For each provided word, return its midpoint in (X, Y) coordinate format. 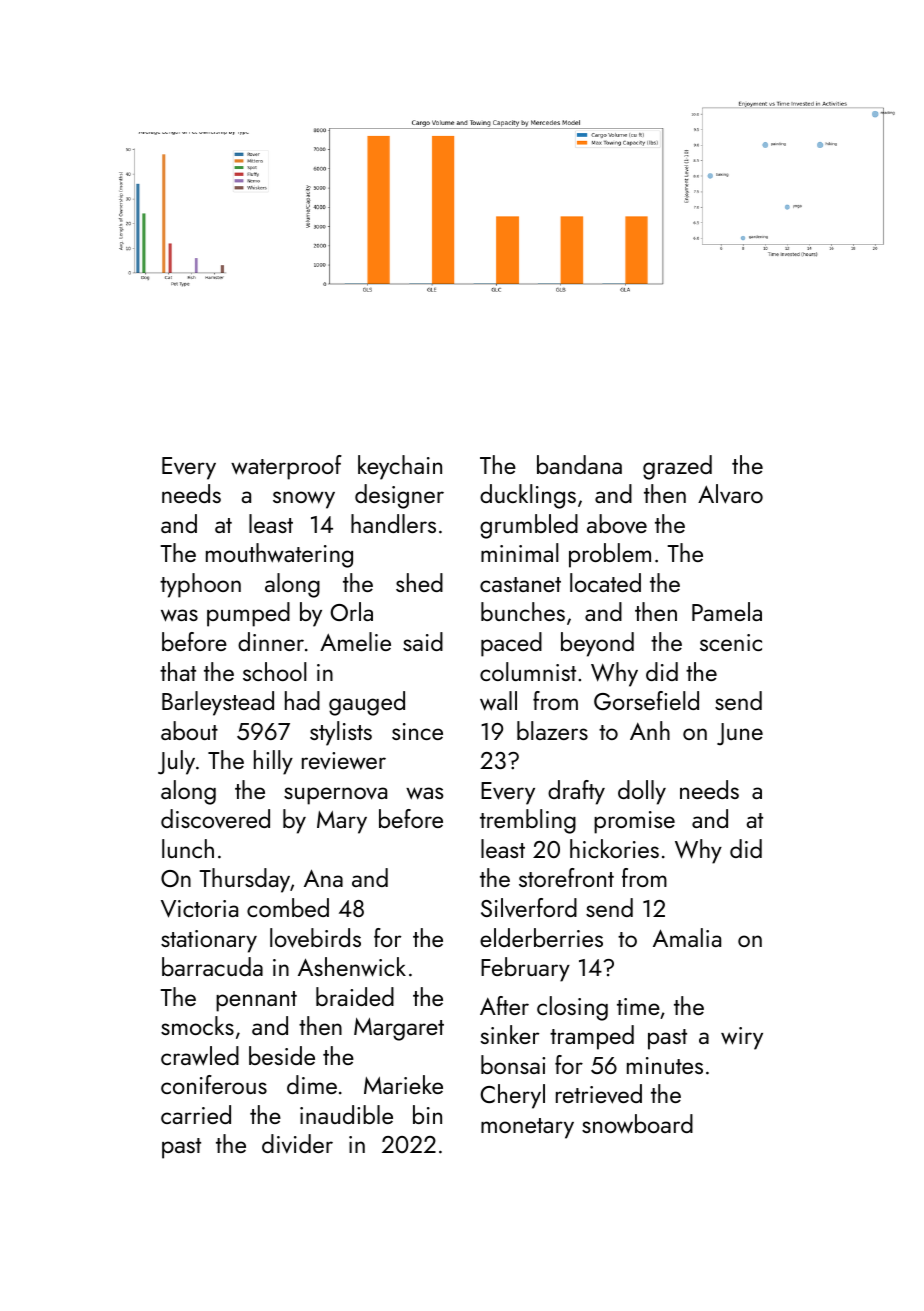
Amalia (687, 937)
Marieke (403, 1084)
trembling (528, 821)
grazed (677, 467)
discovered (215, 818)
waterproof (286, 467)
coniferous (214, 1084)
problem (610, 555)
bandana (579, 464)
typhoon (200, 585)
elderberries (541, 937)
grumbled (529, 526)
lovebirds (315, 938)
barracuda (212, 966)
